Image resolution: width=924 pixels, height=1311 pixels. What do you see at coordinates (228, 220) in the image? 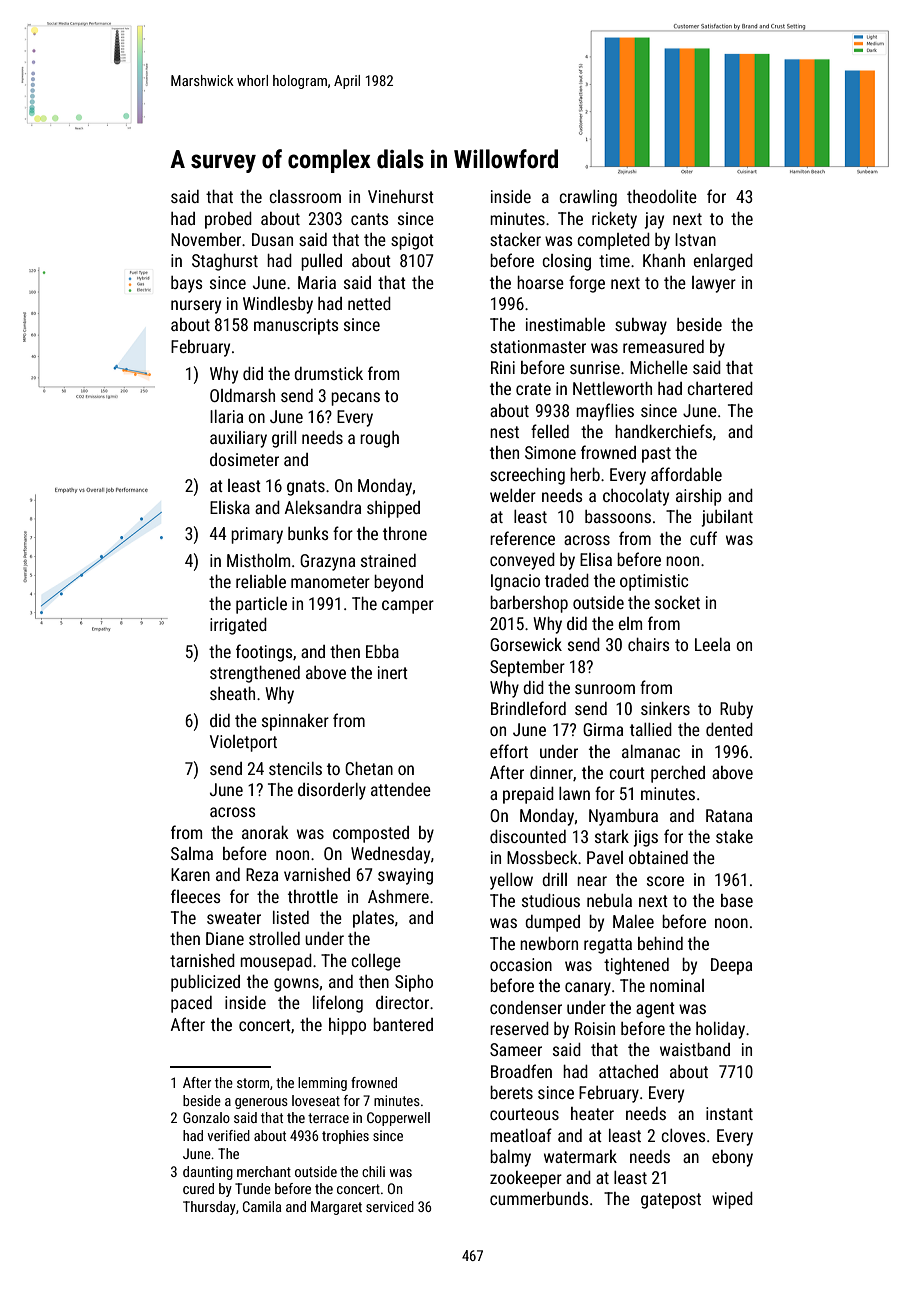
I see `probed` at bounding box center [228, 220].
